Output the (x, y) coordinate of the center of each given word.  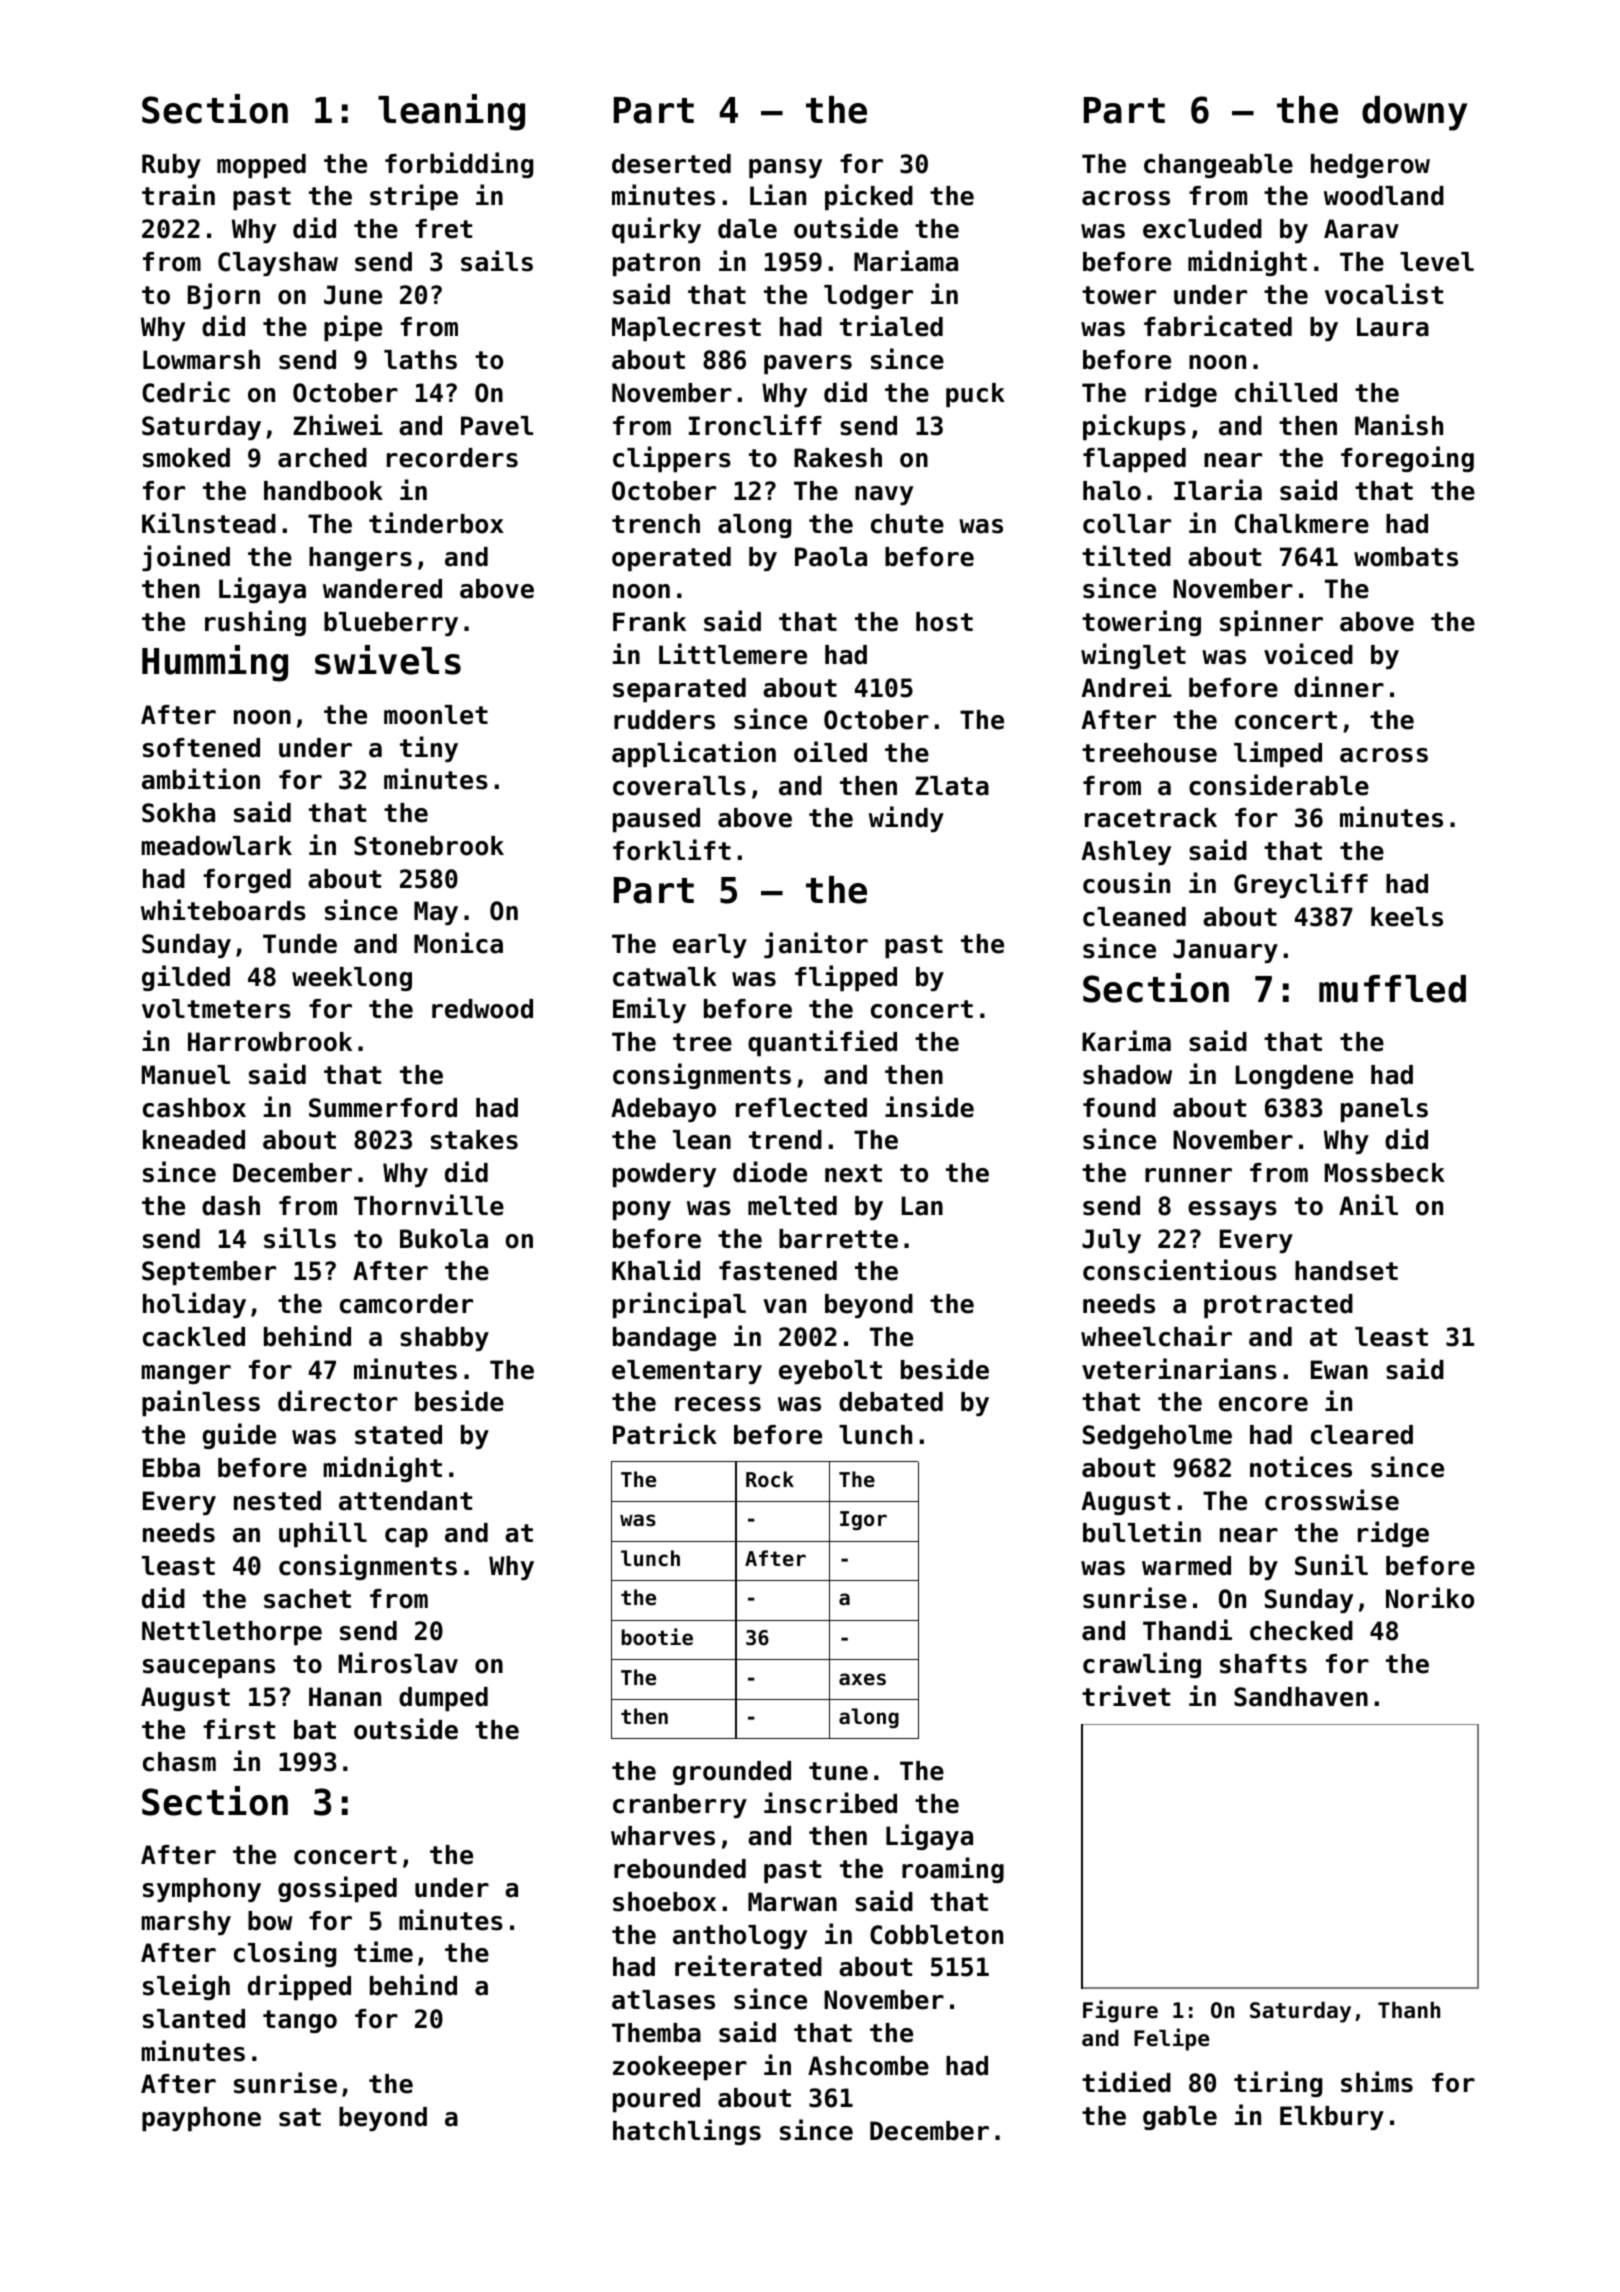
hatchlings (687, 2132)
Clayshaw (278, 264)
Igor (863, 1520)
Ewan (1339, 1370)
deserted (671, 164)
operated (671, 559)
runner (1188, 1175)
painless (201, 1403)
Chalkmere (1302, 524)
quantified (822, 1043)
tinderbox (436, 523)
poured (656, 2100)
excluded (1202, 229)
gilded (186, 978)
